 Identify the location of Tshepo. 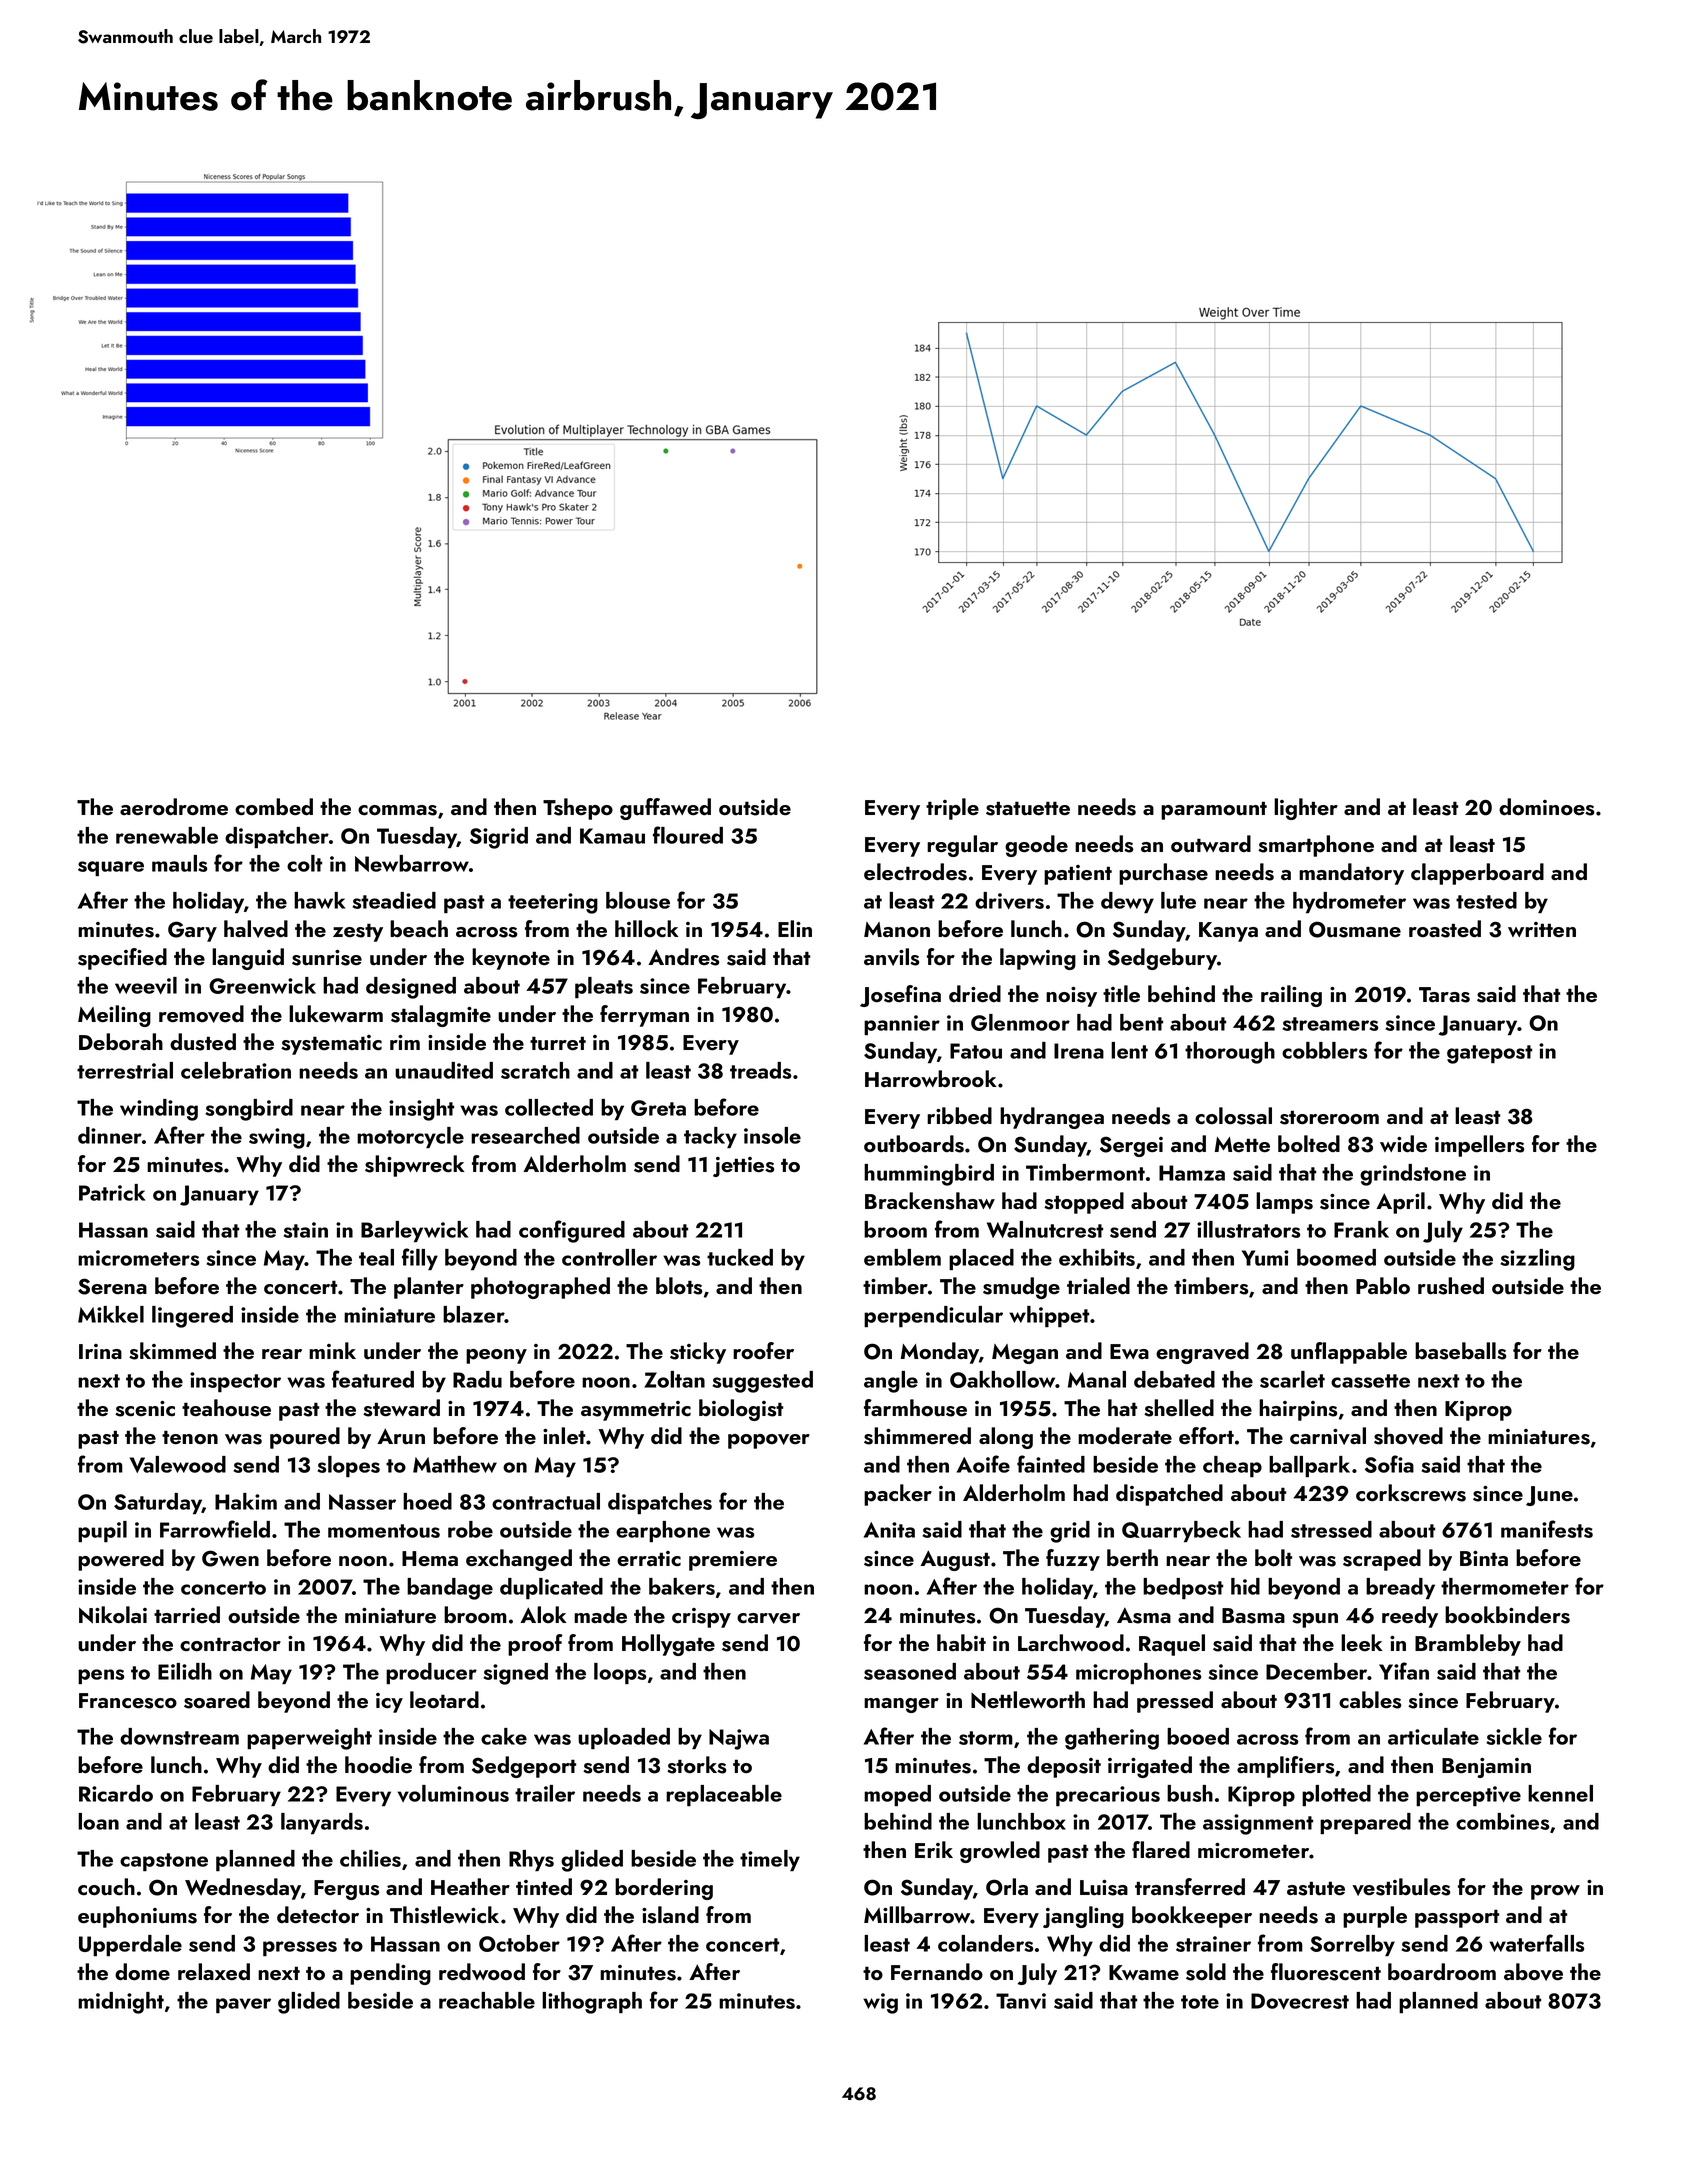
(578, 809).
